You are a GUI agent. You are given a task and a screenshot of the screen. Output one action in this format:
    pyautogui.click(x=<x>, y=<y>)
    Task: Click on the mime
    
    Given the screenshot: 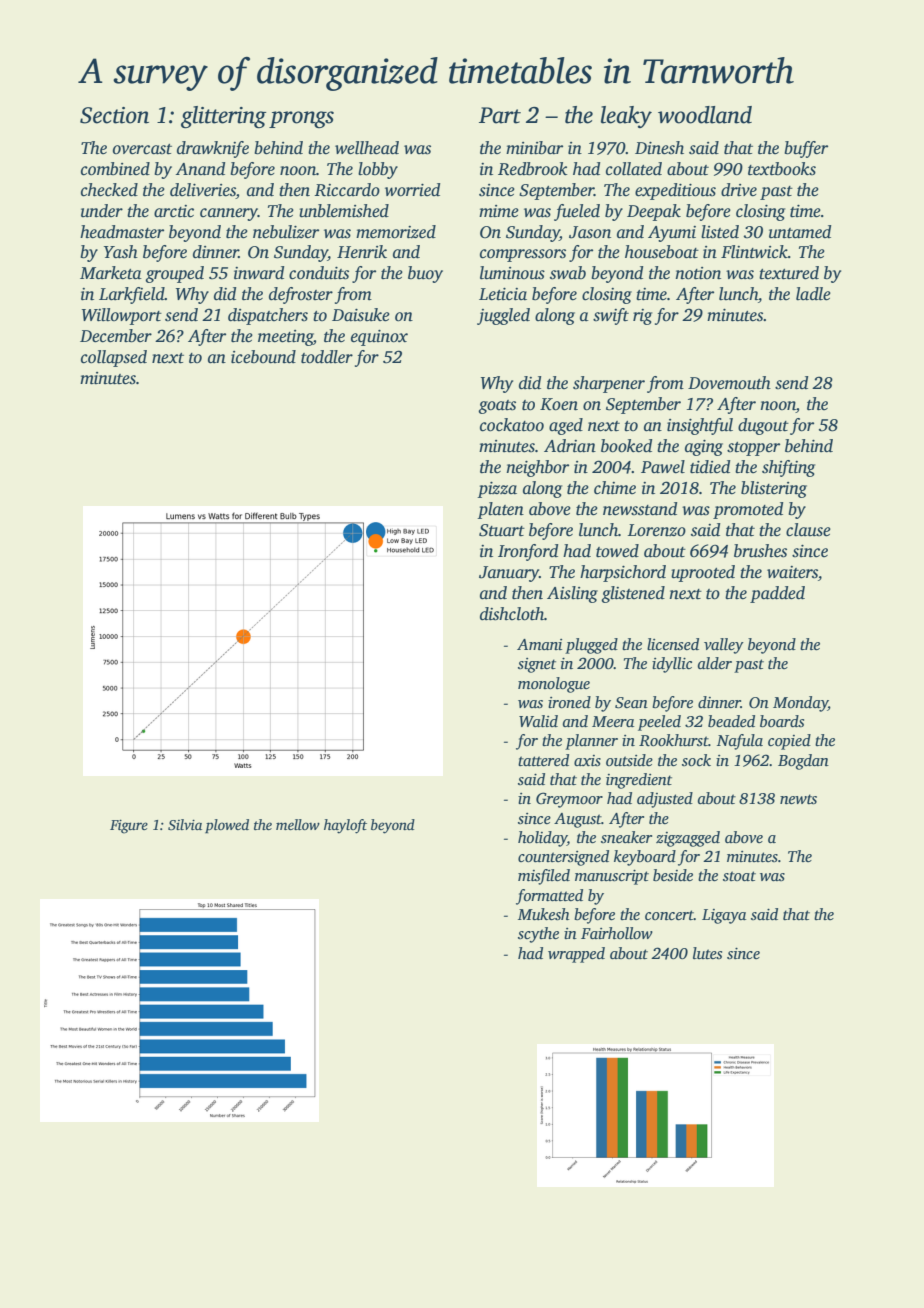 What is the action you would take?
    pyautogui.click(x=499, y=211)
